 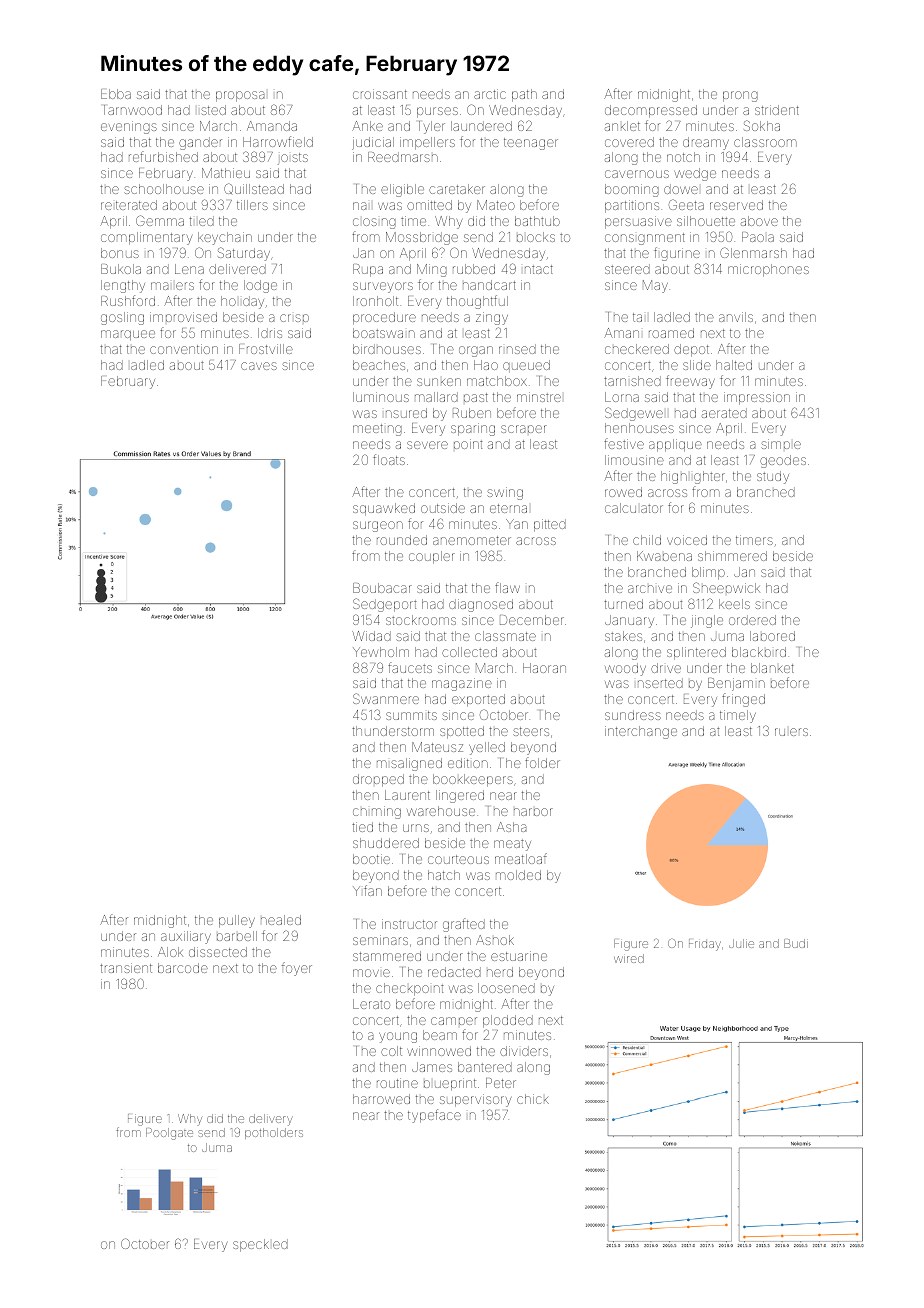 What do you see at coordinates (260, 1245) in the page?
I see `speckled` at bounding box center [260, 1245].
